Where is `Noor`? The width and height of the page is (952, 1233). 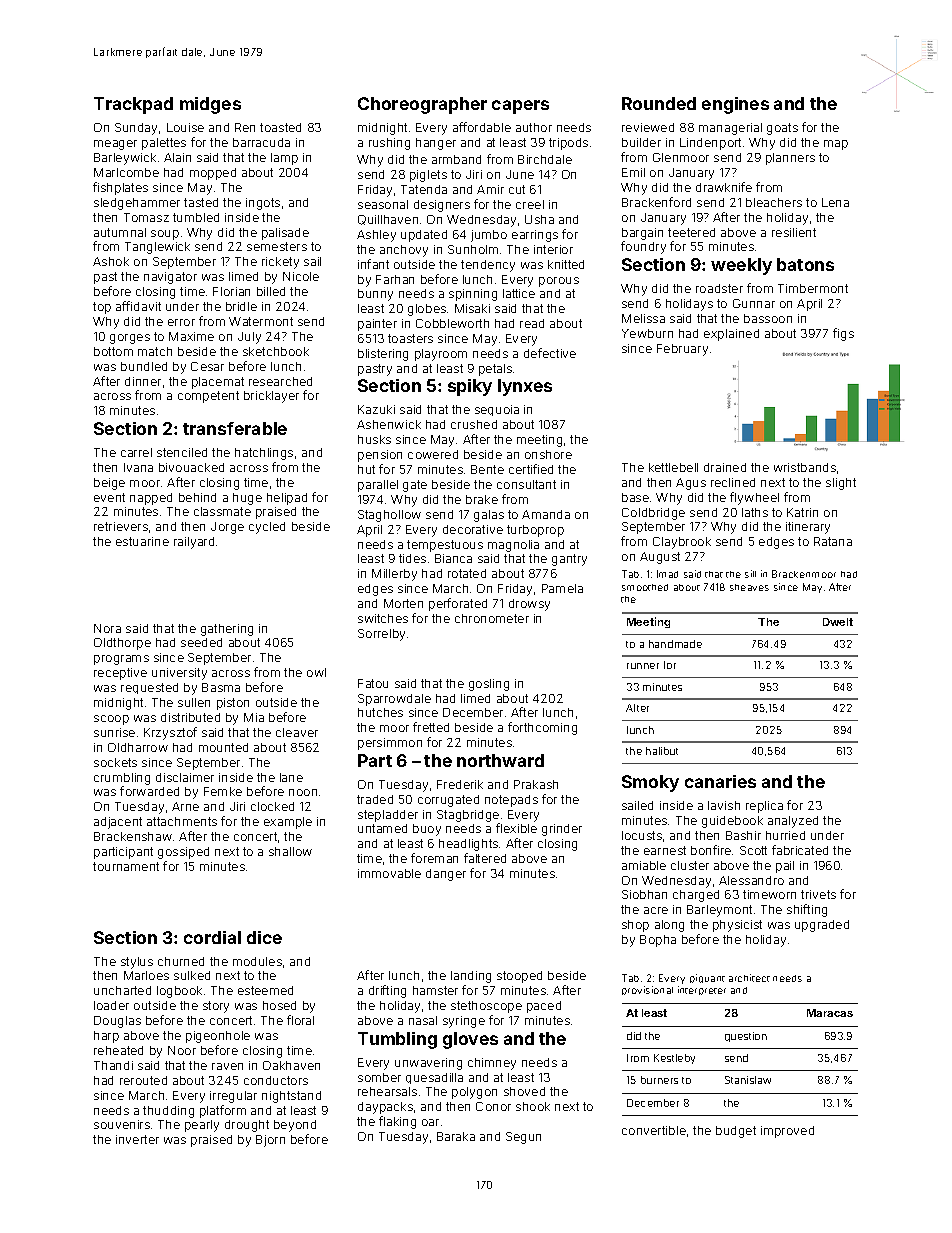
Noor is located at coordinates (182, 1050).
